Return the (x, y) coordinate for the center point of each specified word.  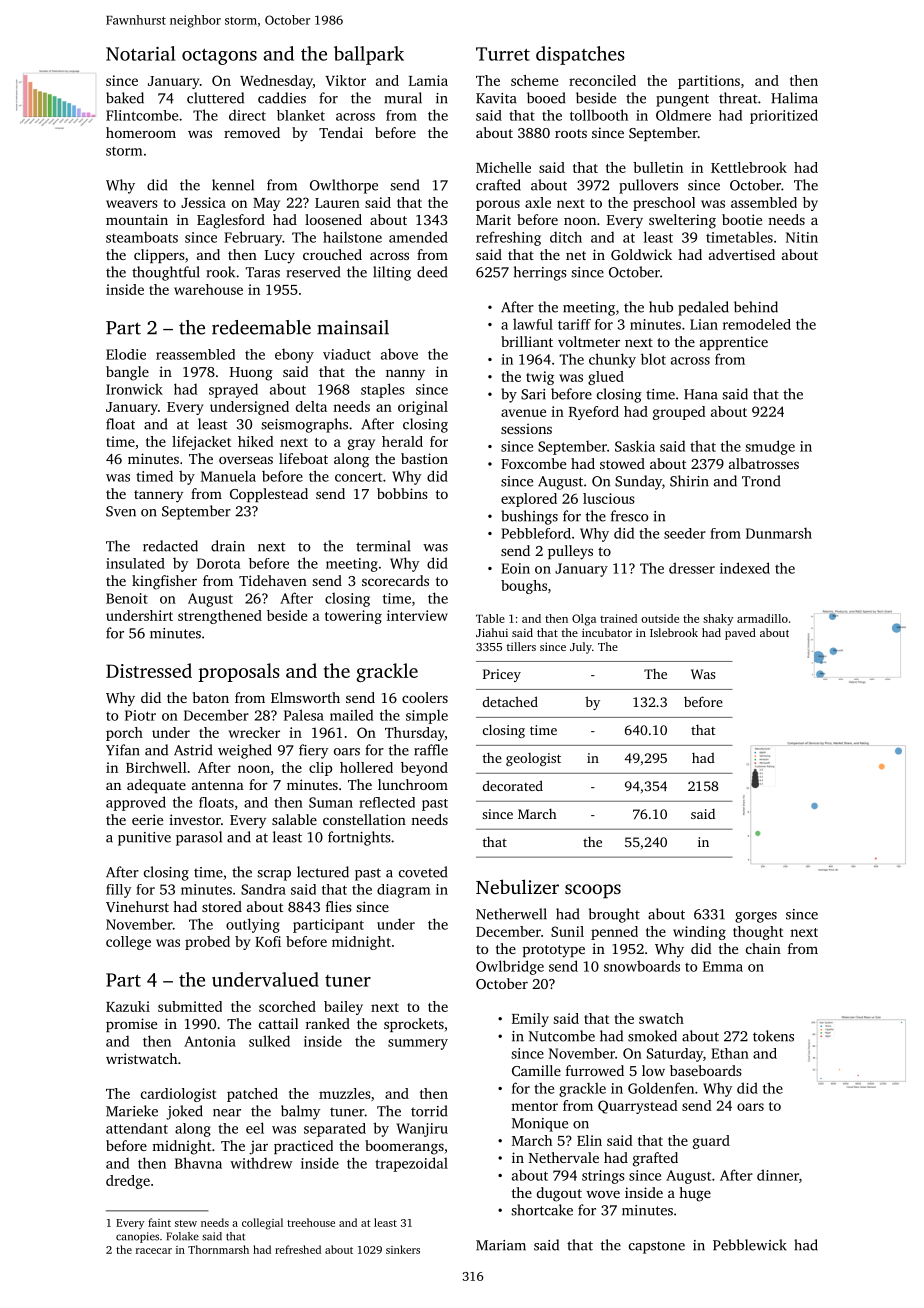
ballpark (369, 55)
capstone (657, 1247)
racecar (154, 1251)
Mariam (501, 1245)
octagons (219, 57)
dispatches (580, 55)
